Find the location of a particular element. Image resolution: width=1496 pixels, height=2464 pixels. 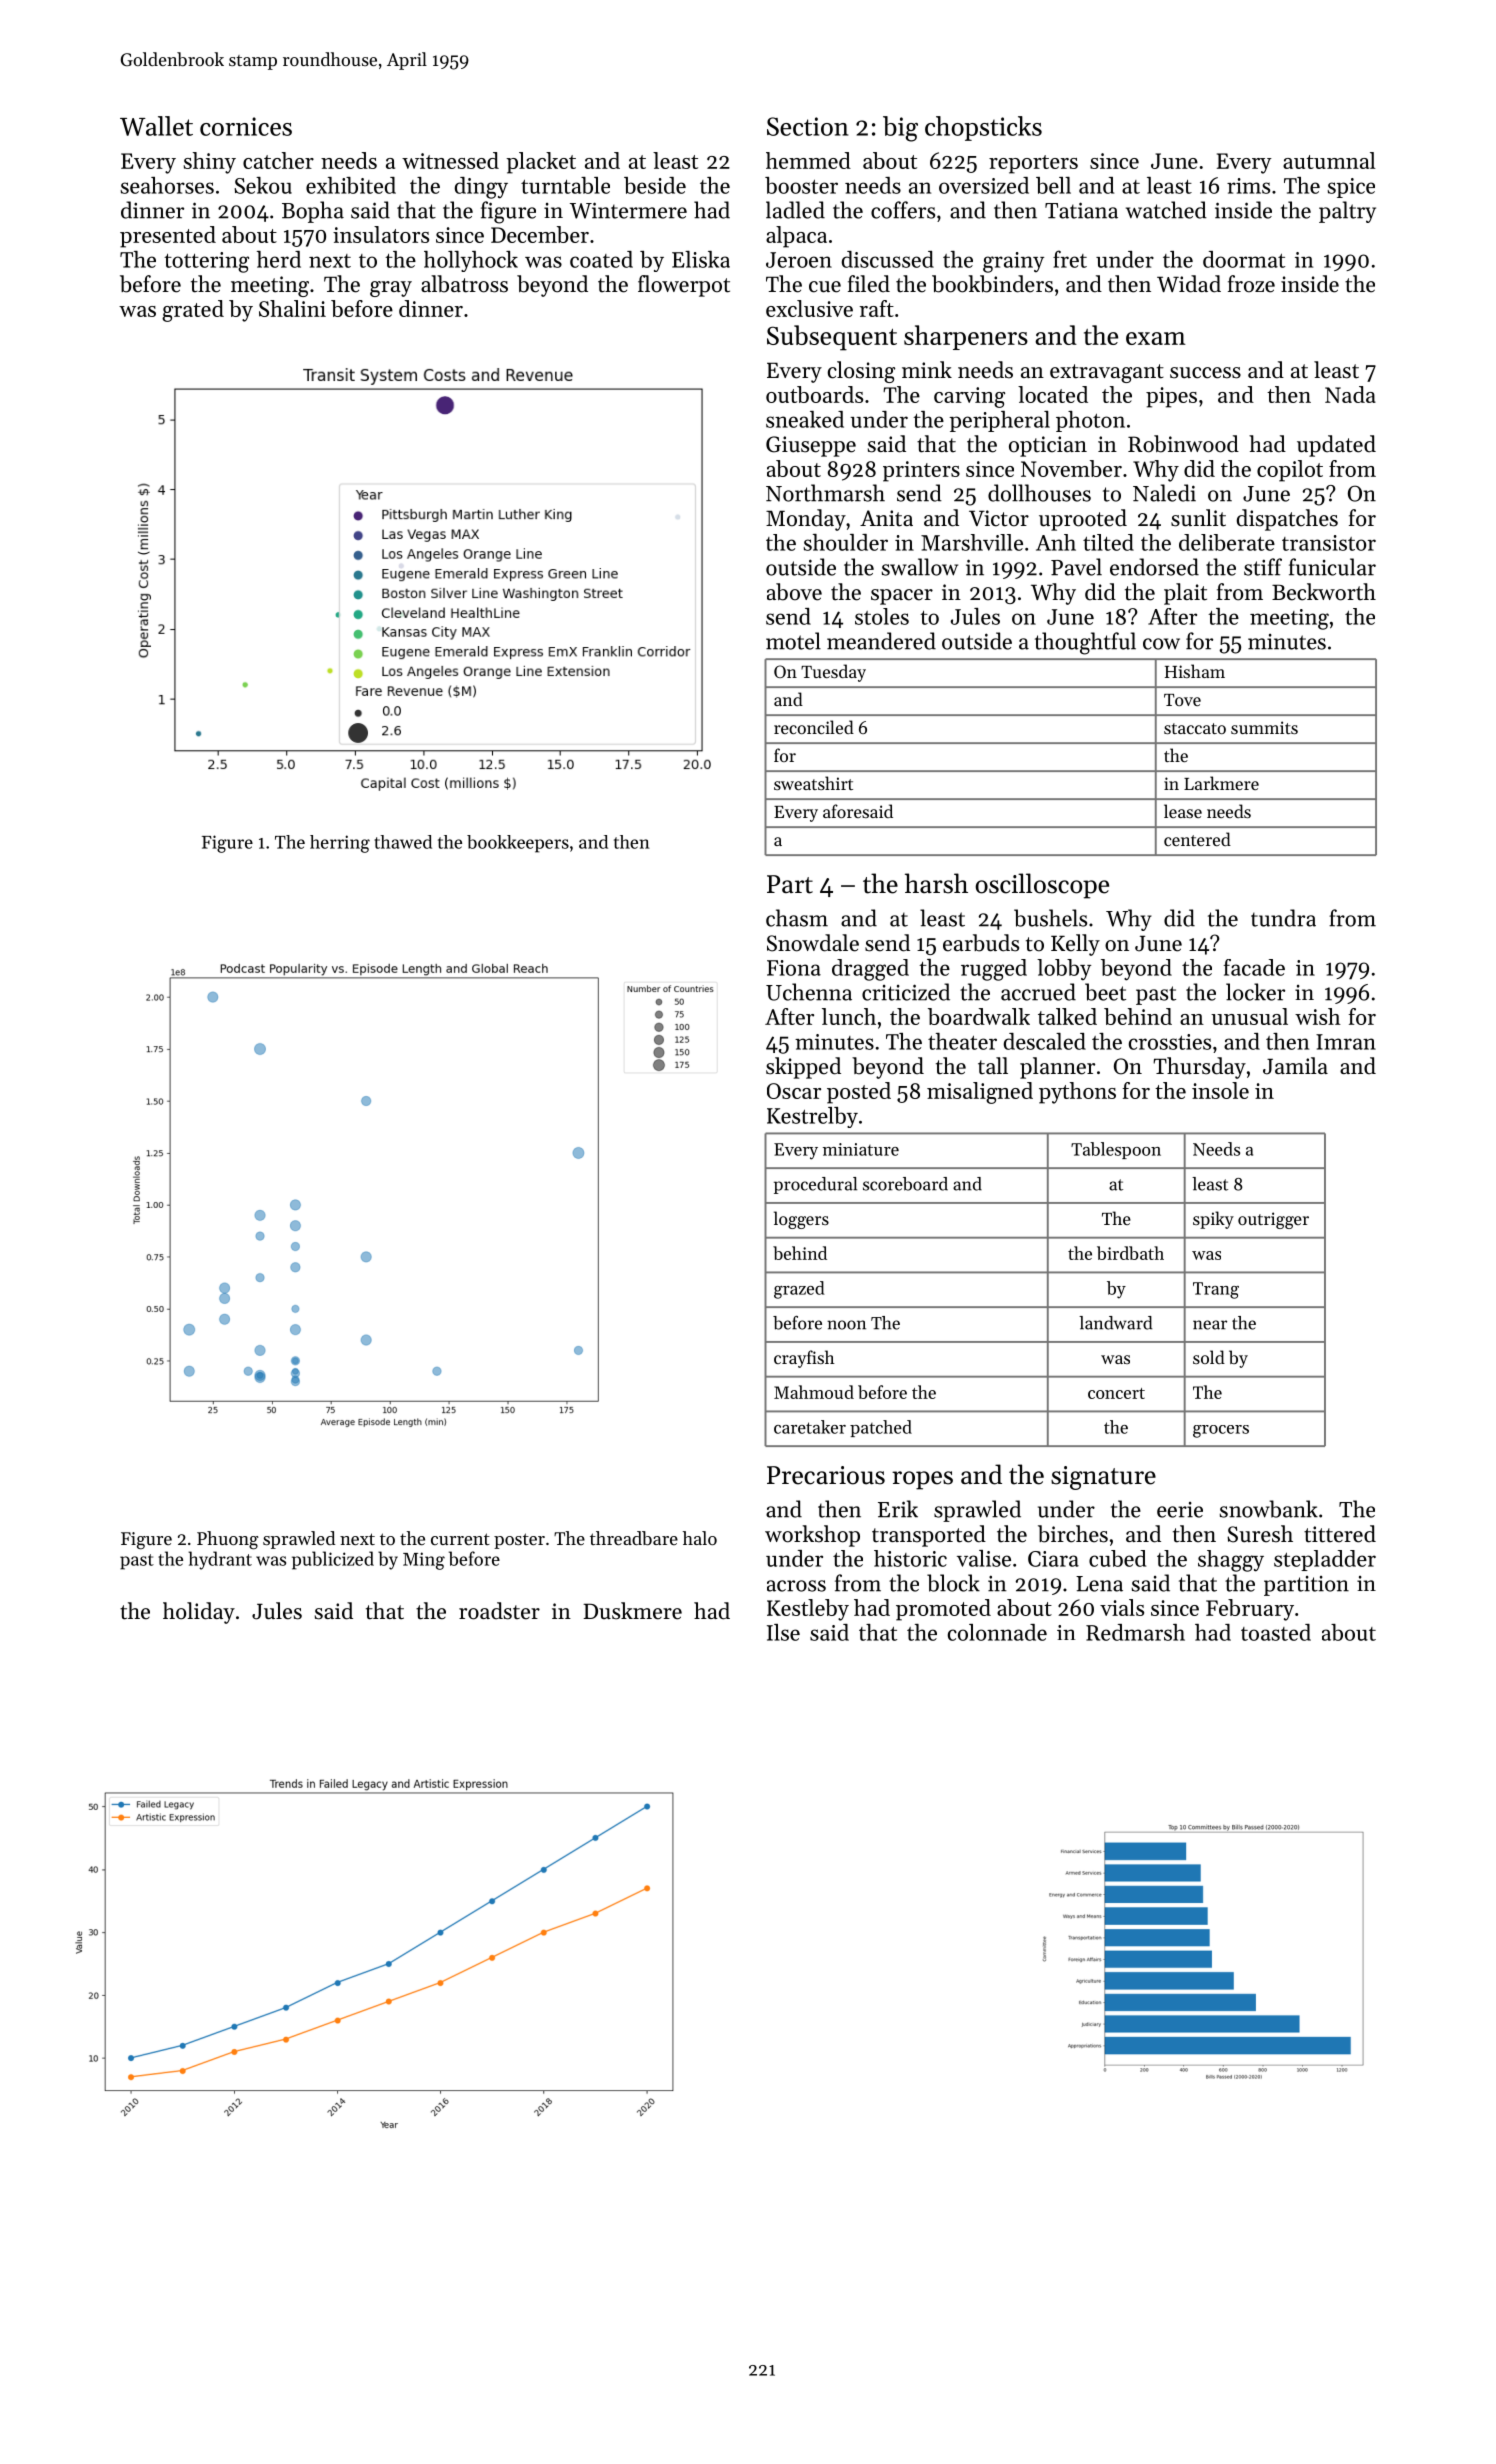

colonnade is located at coordinates (997, 1632).
